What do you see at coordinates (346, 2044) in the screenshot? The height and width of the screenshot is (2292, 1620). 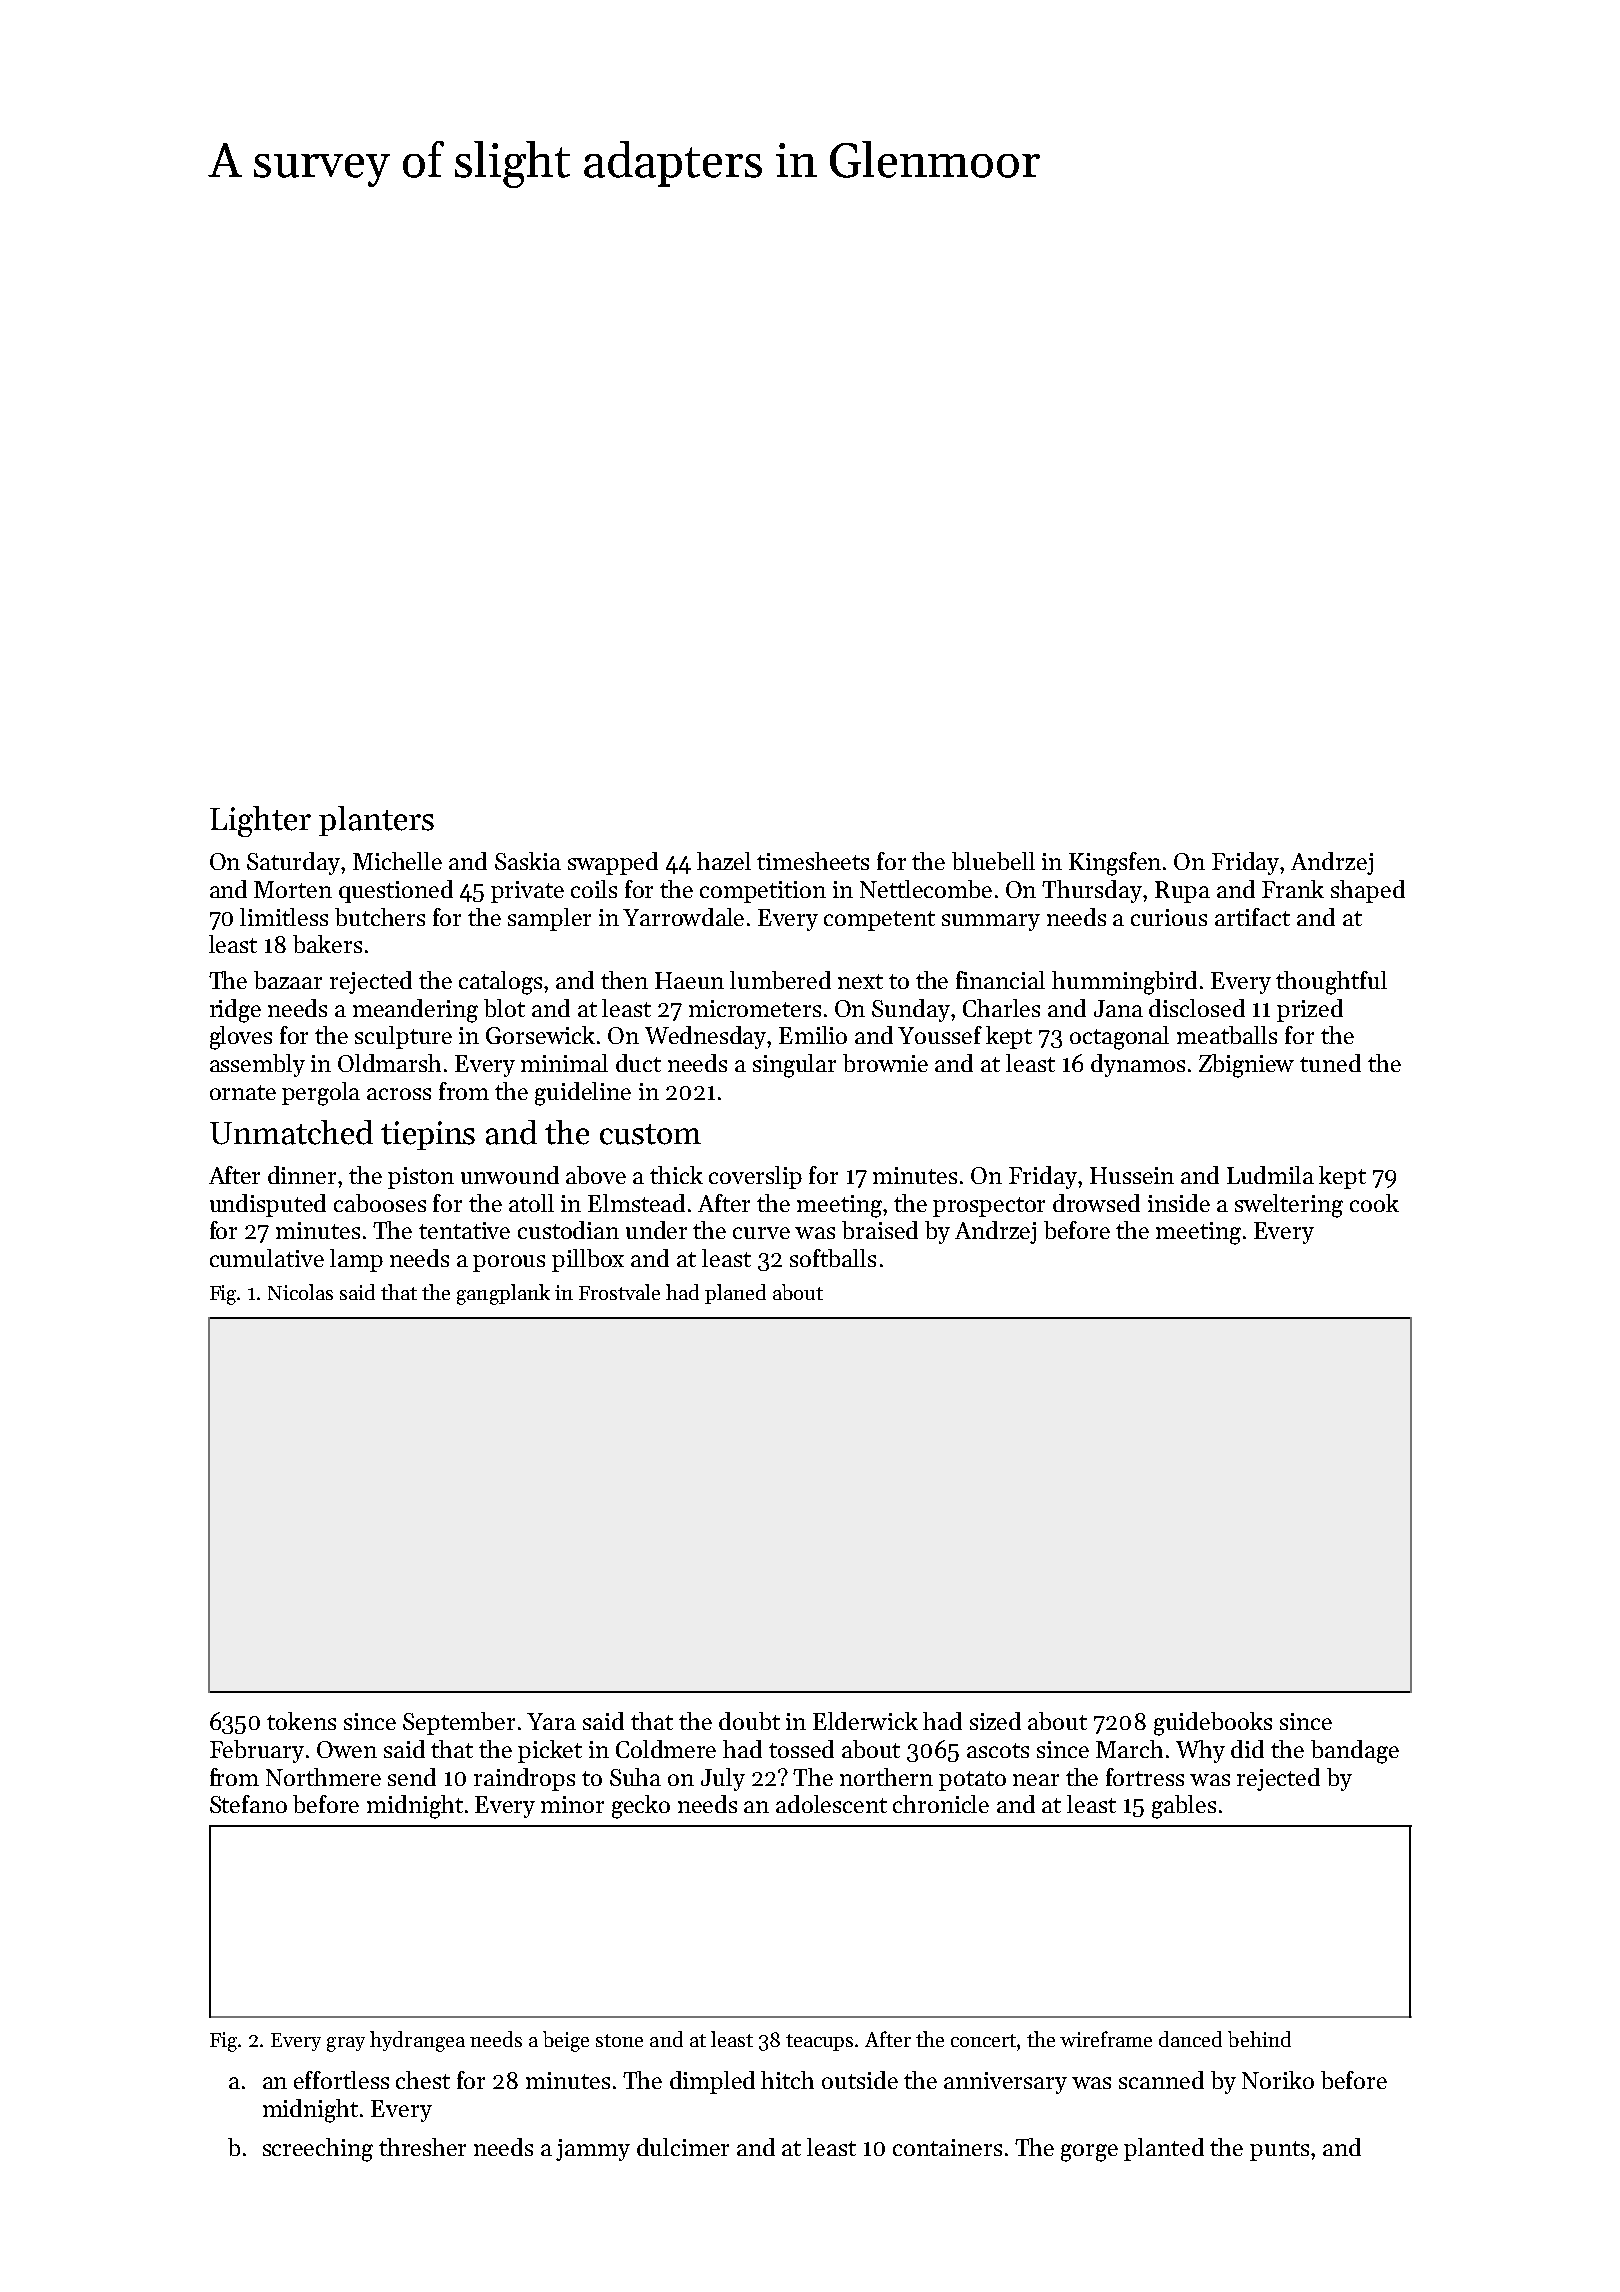 I see `gray` at bounding box center [346, 2044].
